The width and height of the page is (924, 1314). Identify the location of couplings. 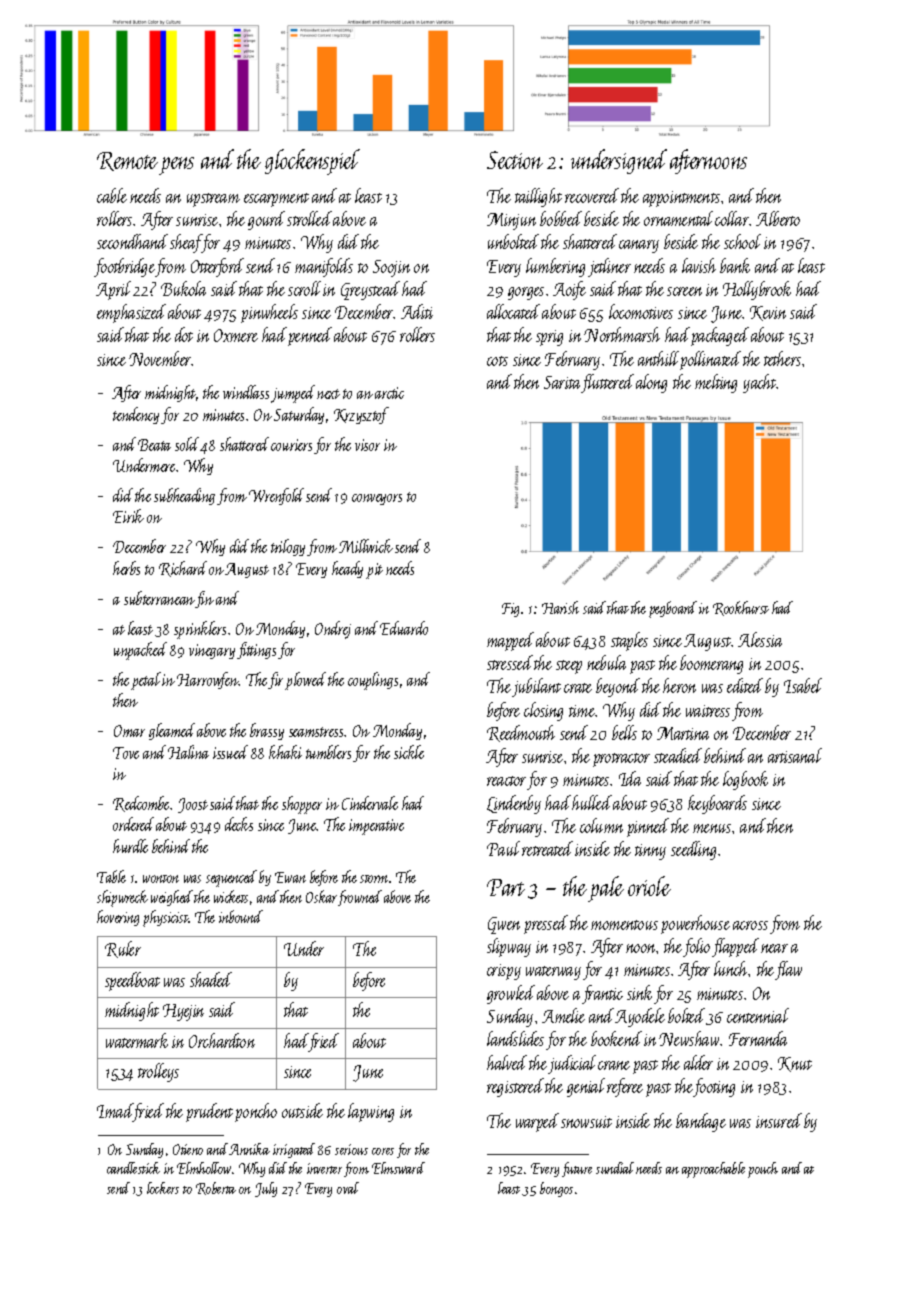
(373, 681).
